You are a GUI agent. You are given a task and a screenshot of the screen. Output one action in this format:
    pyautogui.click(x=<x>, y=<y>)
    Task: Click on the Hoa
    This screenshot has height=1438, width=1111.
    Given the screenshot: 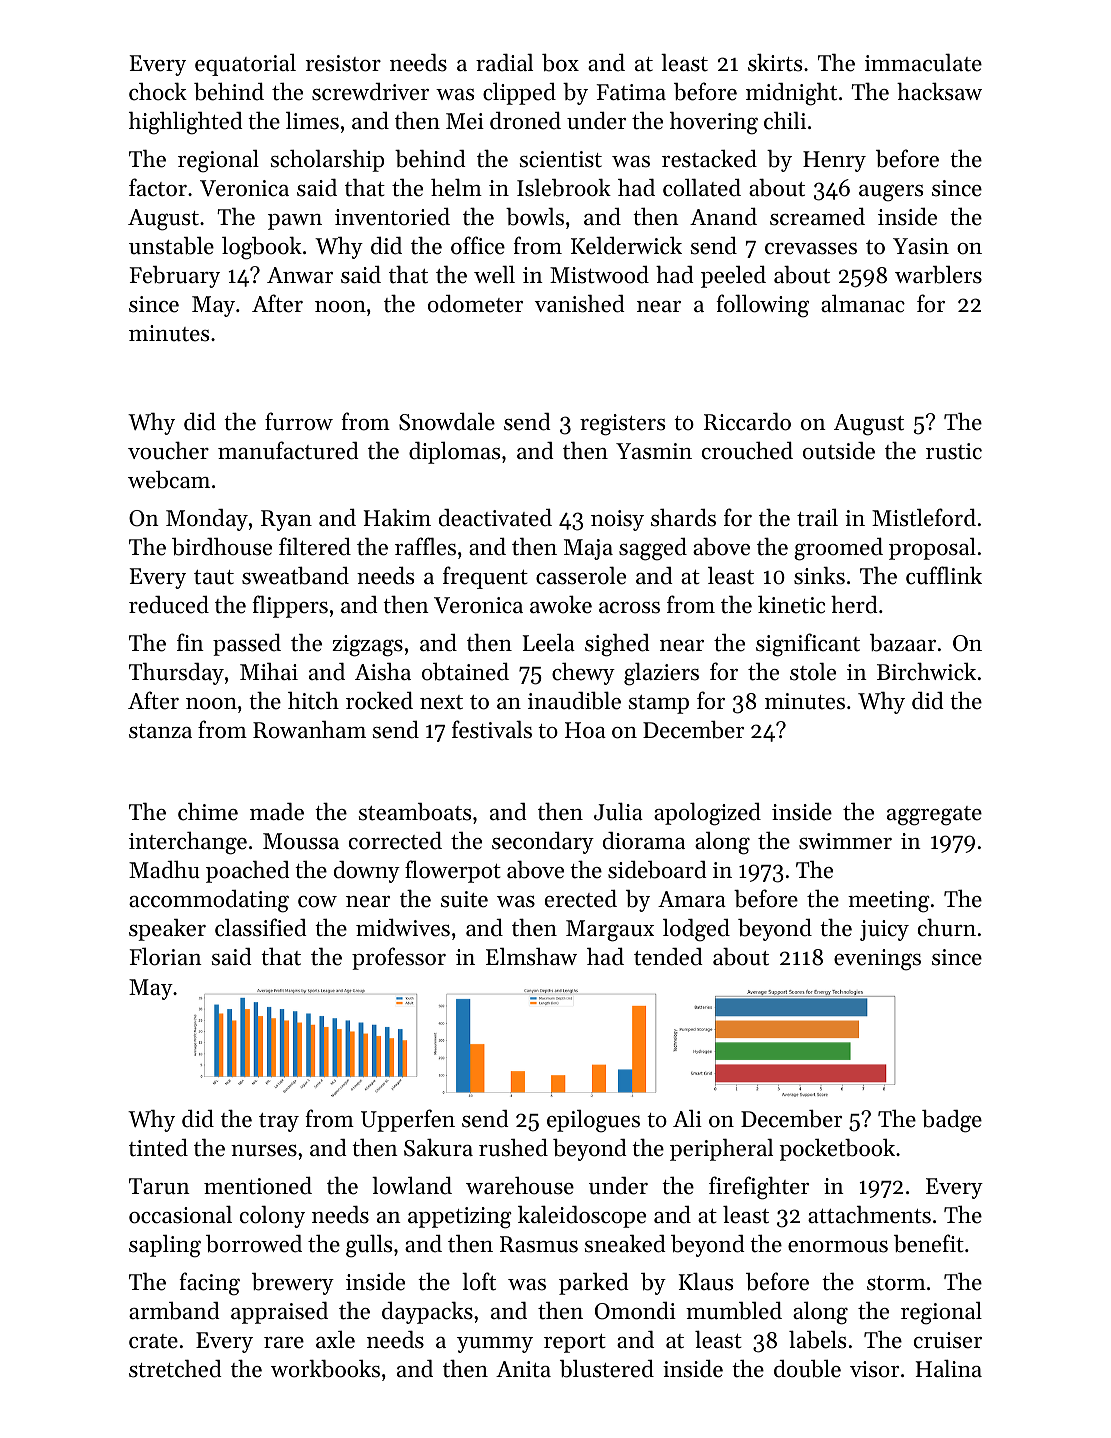 What is the action you would take?
    pyautogui.click(x=585, y=730)
